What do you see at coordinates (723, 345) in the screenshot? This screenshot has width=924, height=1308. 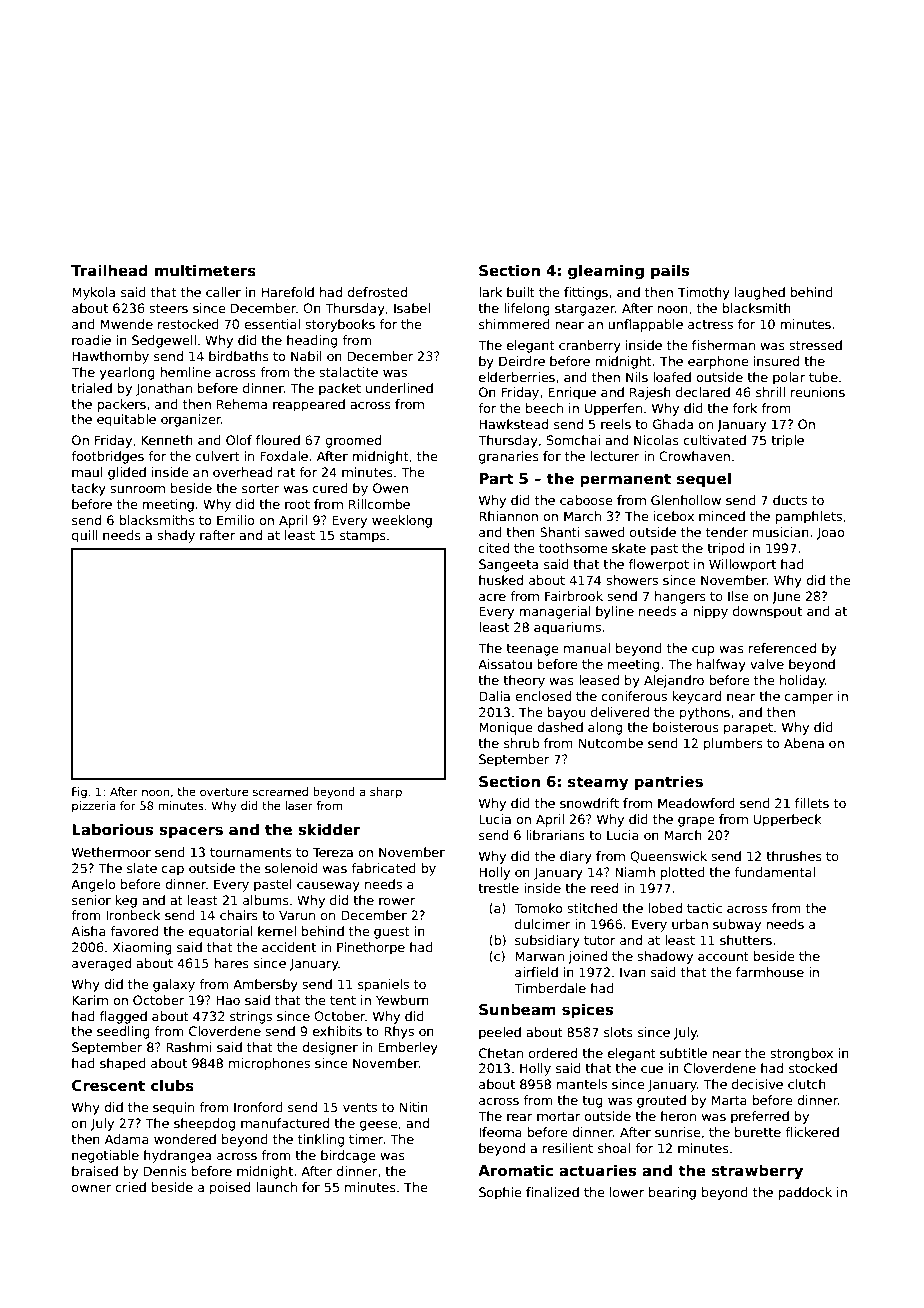 I see `fisherman` at bounding box center [723, 345].
